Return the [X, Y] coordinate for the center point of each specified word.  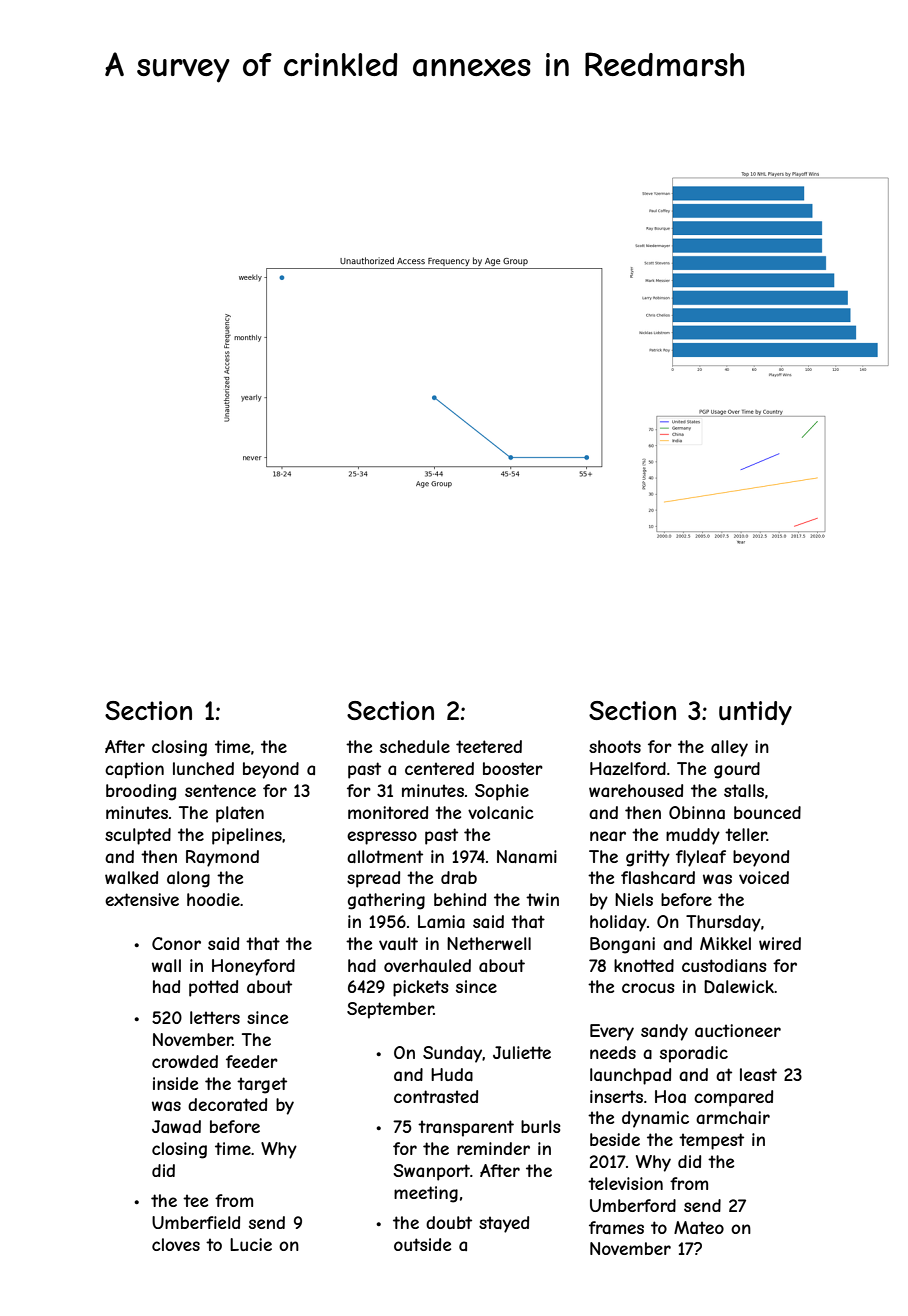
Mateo [699, 1227]
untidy [755, 713]
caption [134, 770]
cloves [176, 1244]
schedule [415, 746]
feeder [252, 1061]
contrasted [436, 1096]
